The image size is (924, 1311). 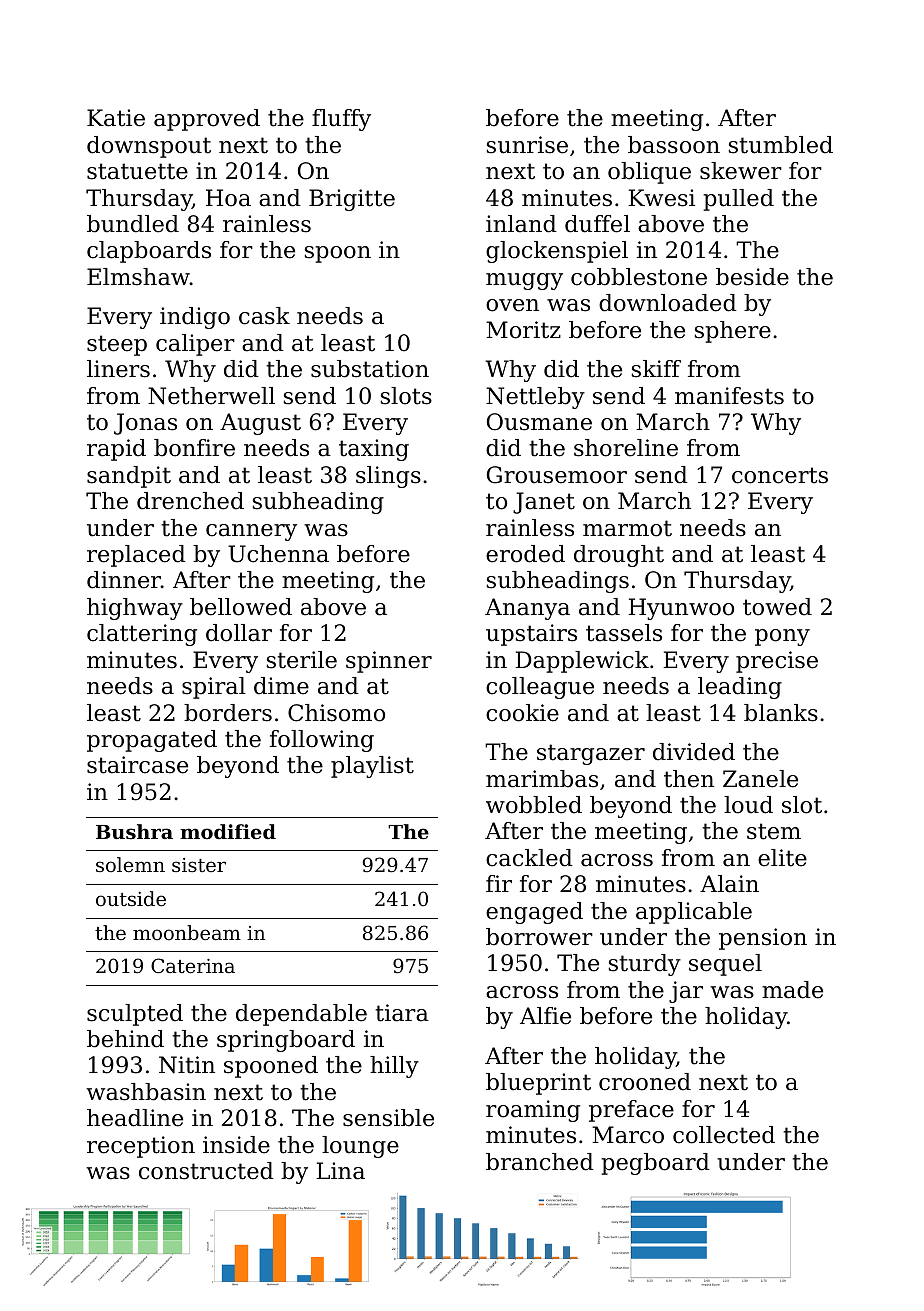 I want to click on applicable, so click(x=694, y=913).
